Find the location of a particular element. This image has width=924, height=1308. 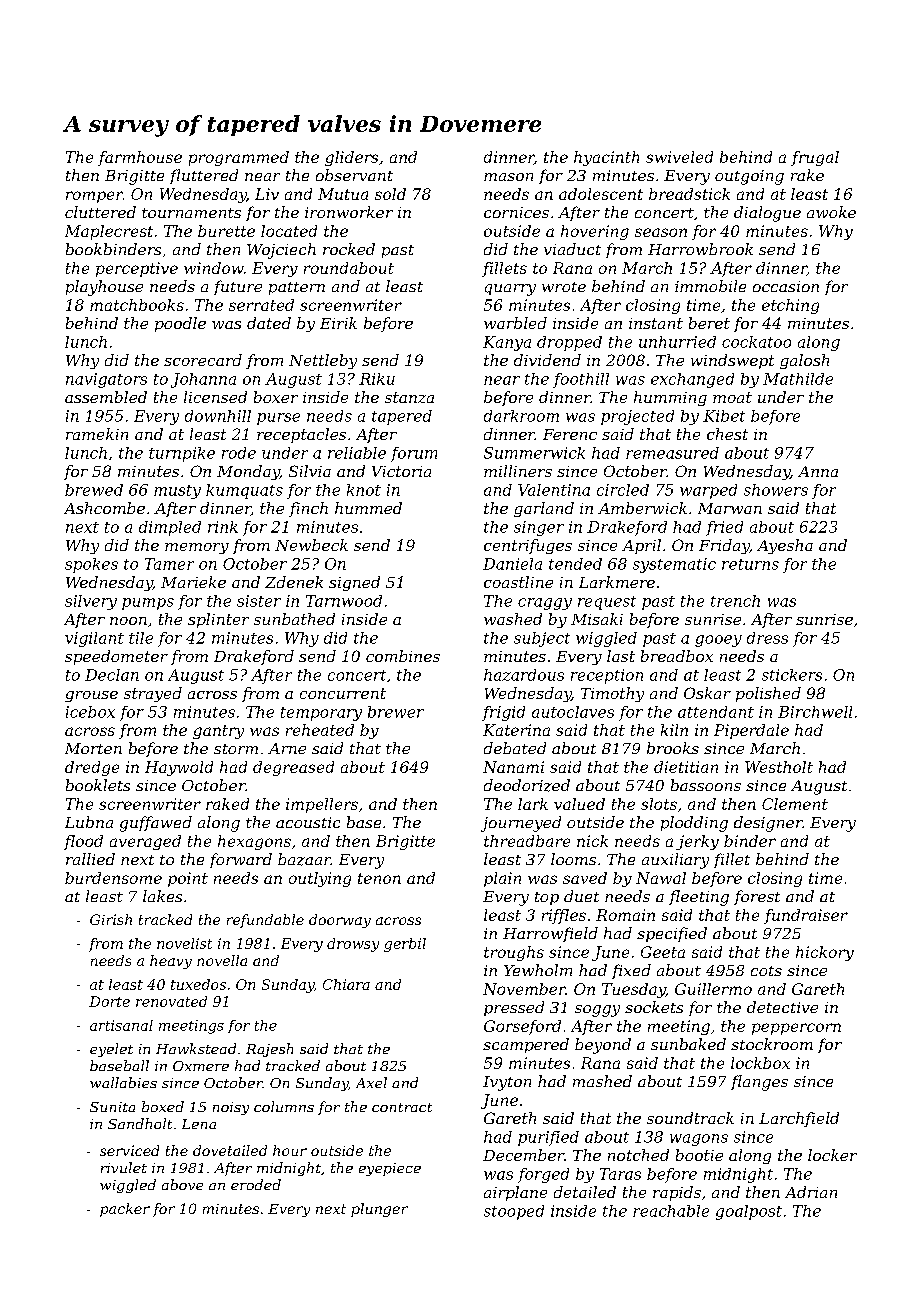

unhurried is located at coordinates (677, 342).
